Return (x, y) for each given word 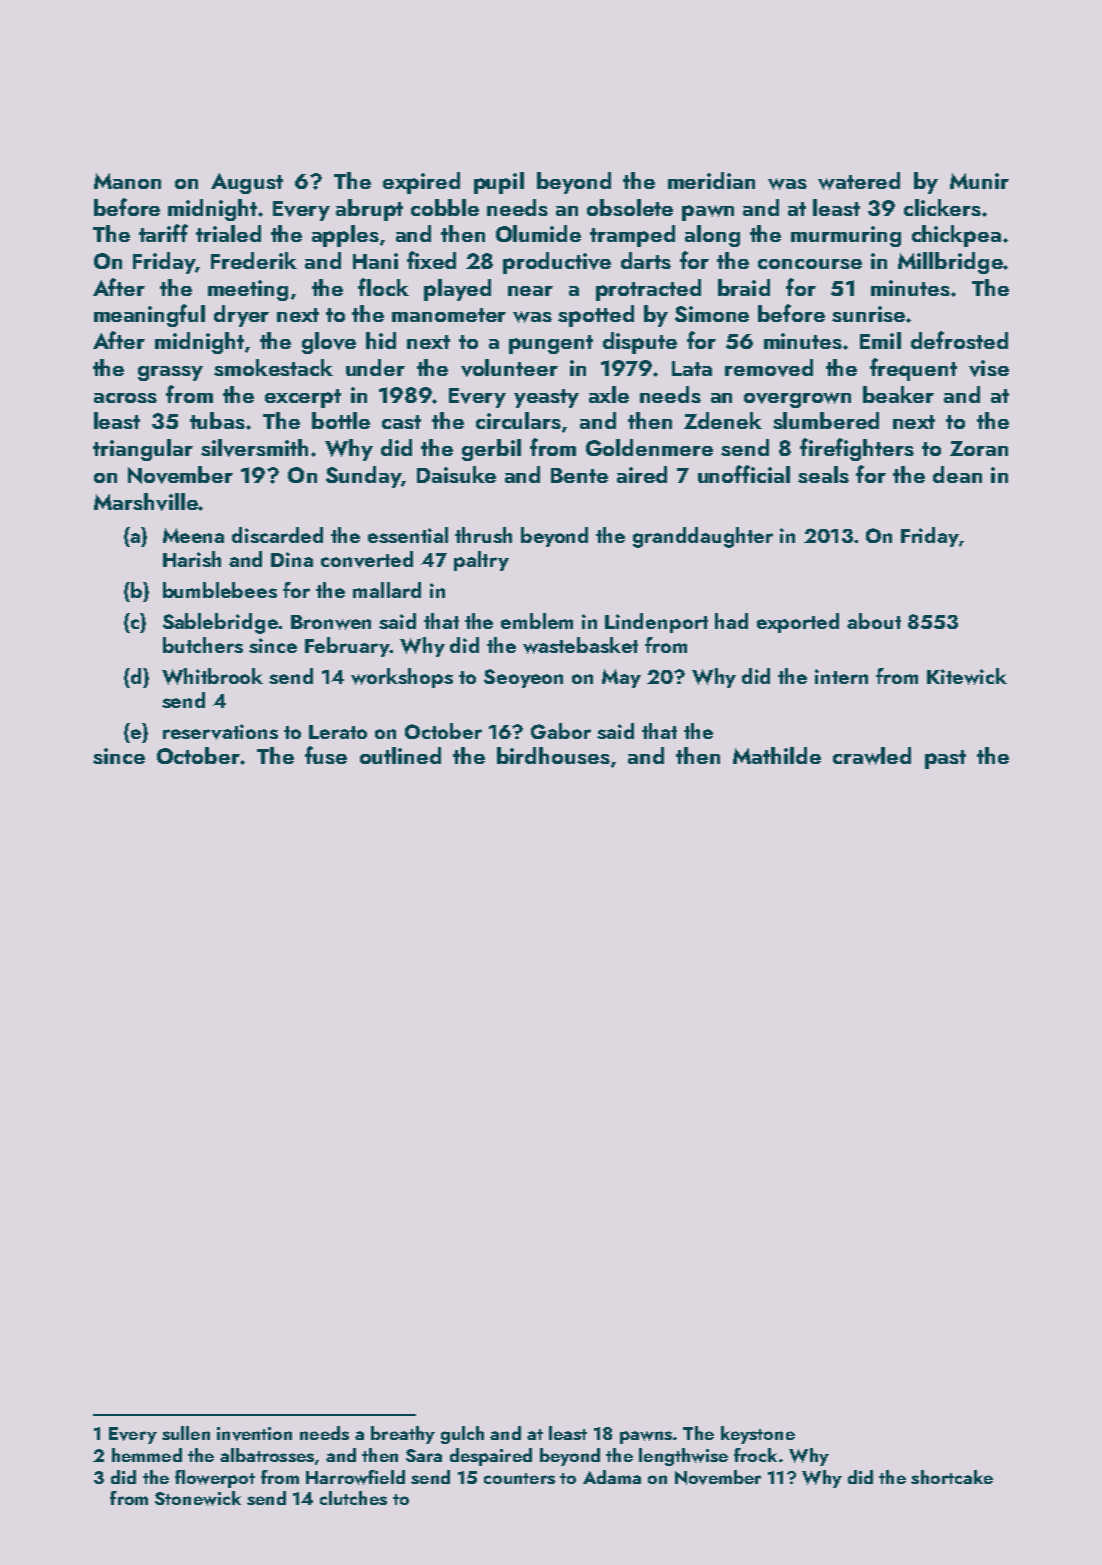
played (457, 290)
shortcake (952, 1477)
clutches (353, 1498)
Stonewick (198, 1498)
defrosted (959, 340)
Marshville (146, 502)
